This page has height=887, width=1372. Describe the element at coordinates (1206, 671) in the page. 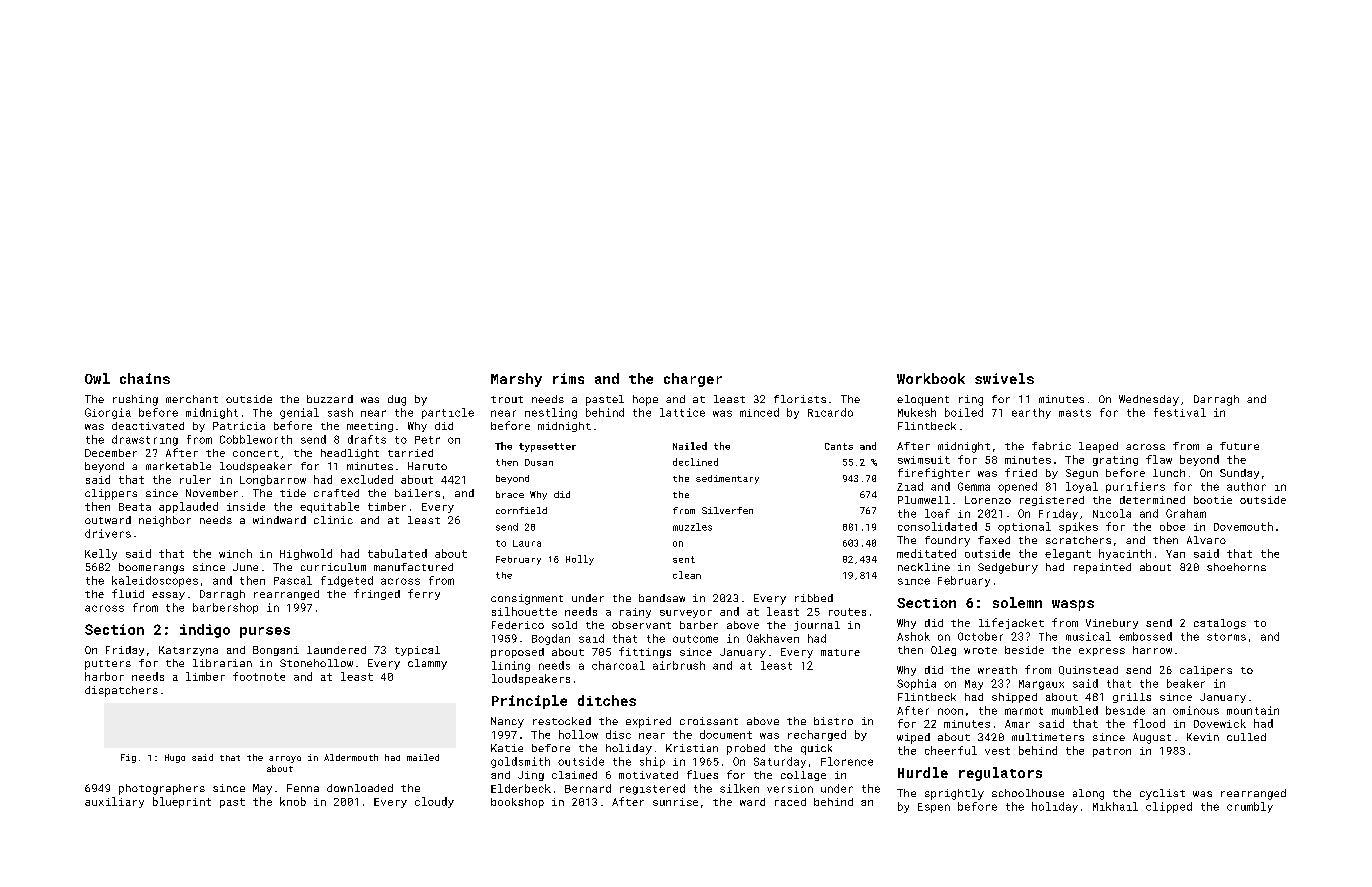

I see `calipers` at that location.
